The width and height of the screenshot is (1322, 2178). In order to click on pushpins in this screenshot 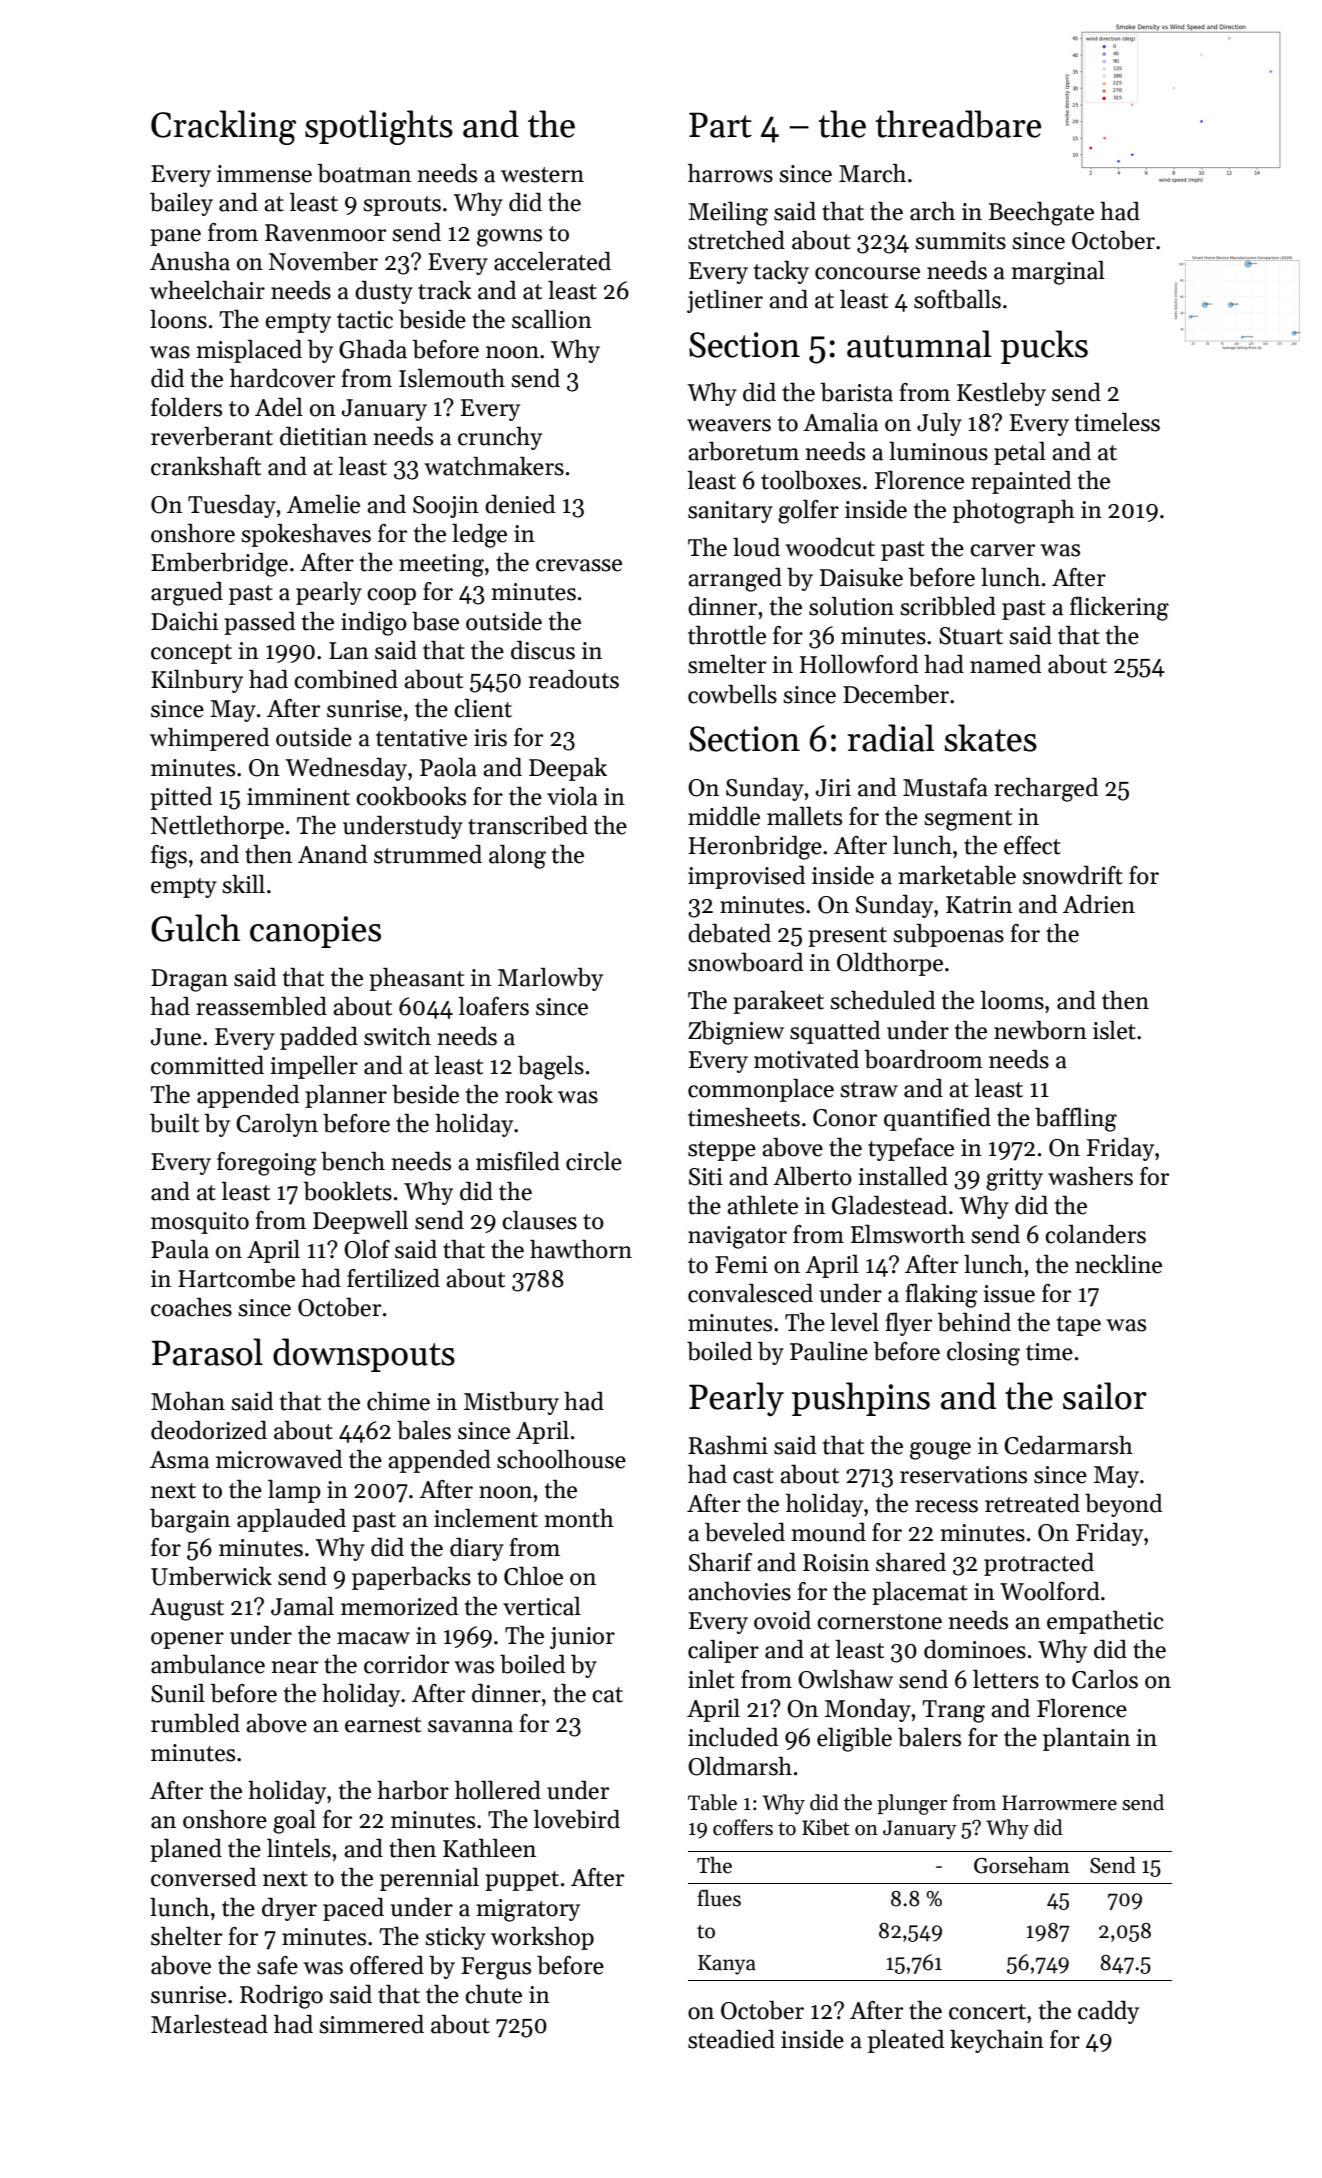, I will do `click(861, 1399)`.
